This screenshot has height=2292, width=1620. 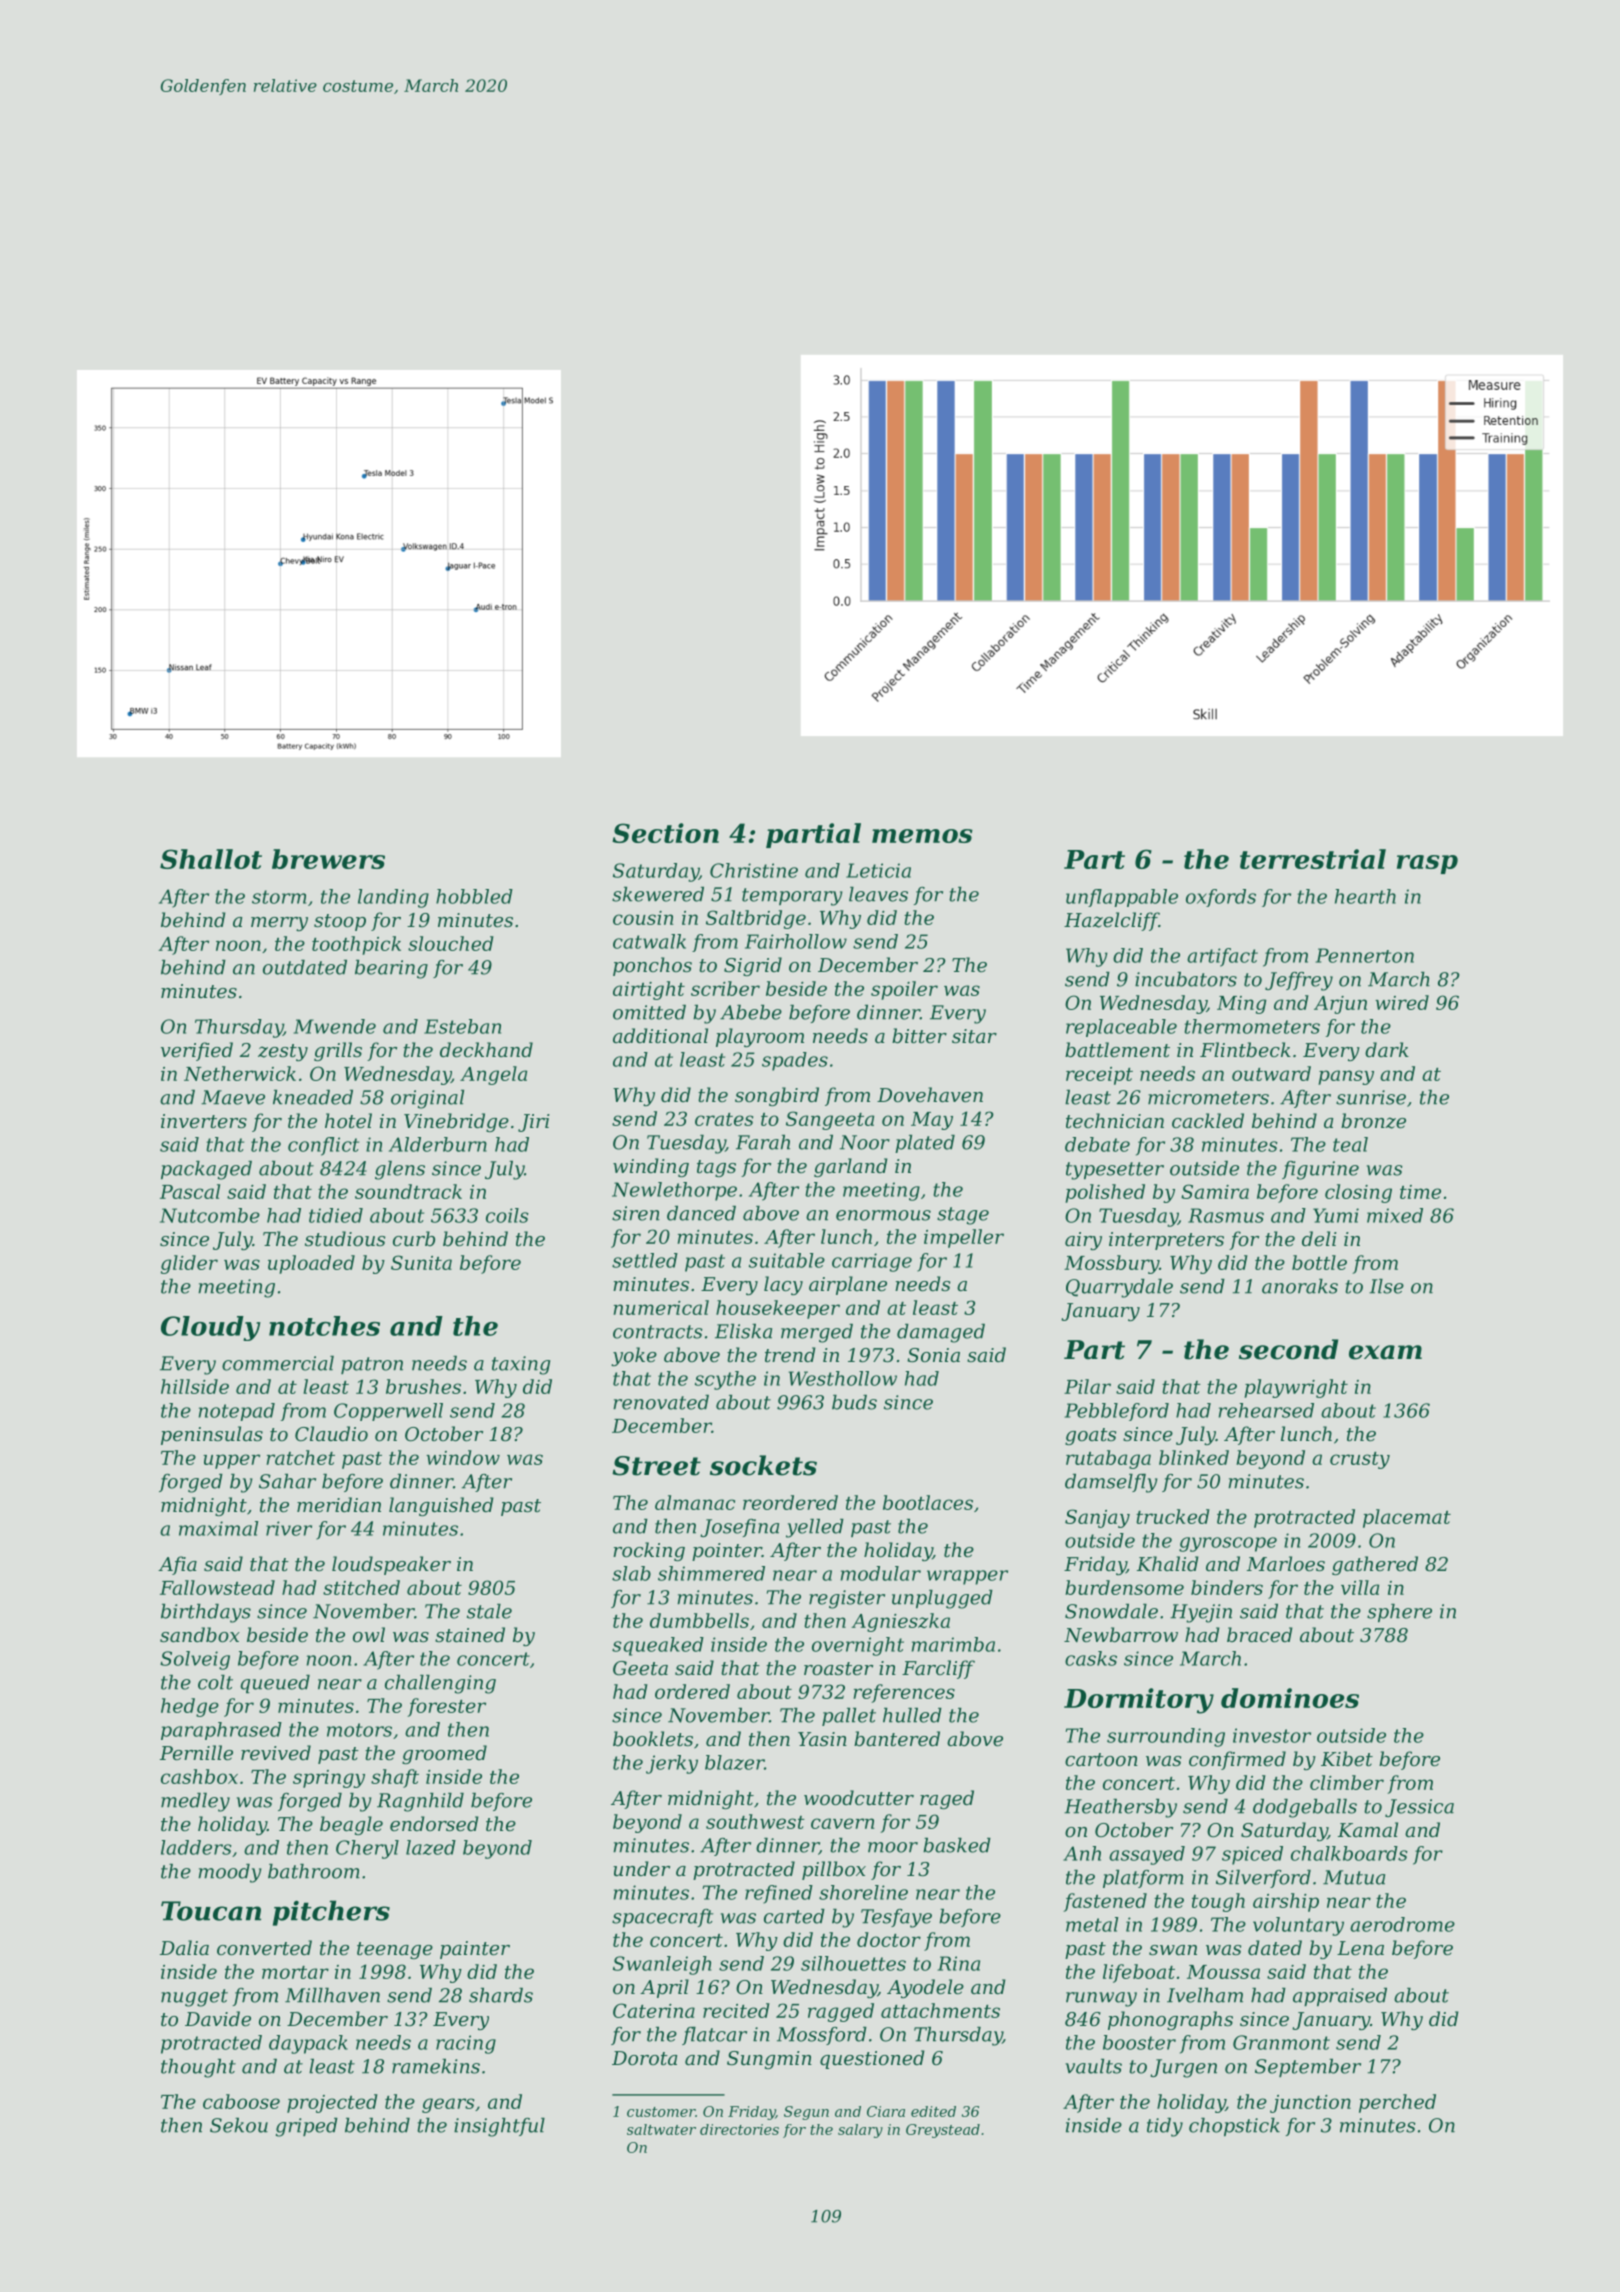 I want to click on flatcar, so click(x=714, y=2036).
